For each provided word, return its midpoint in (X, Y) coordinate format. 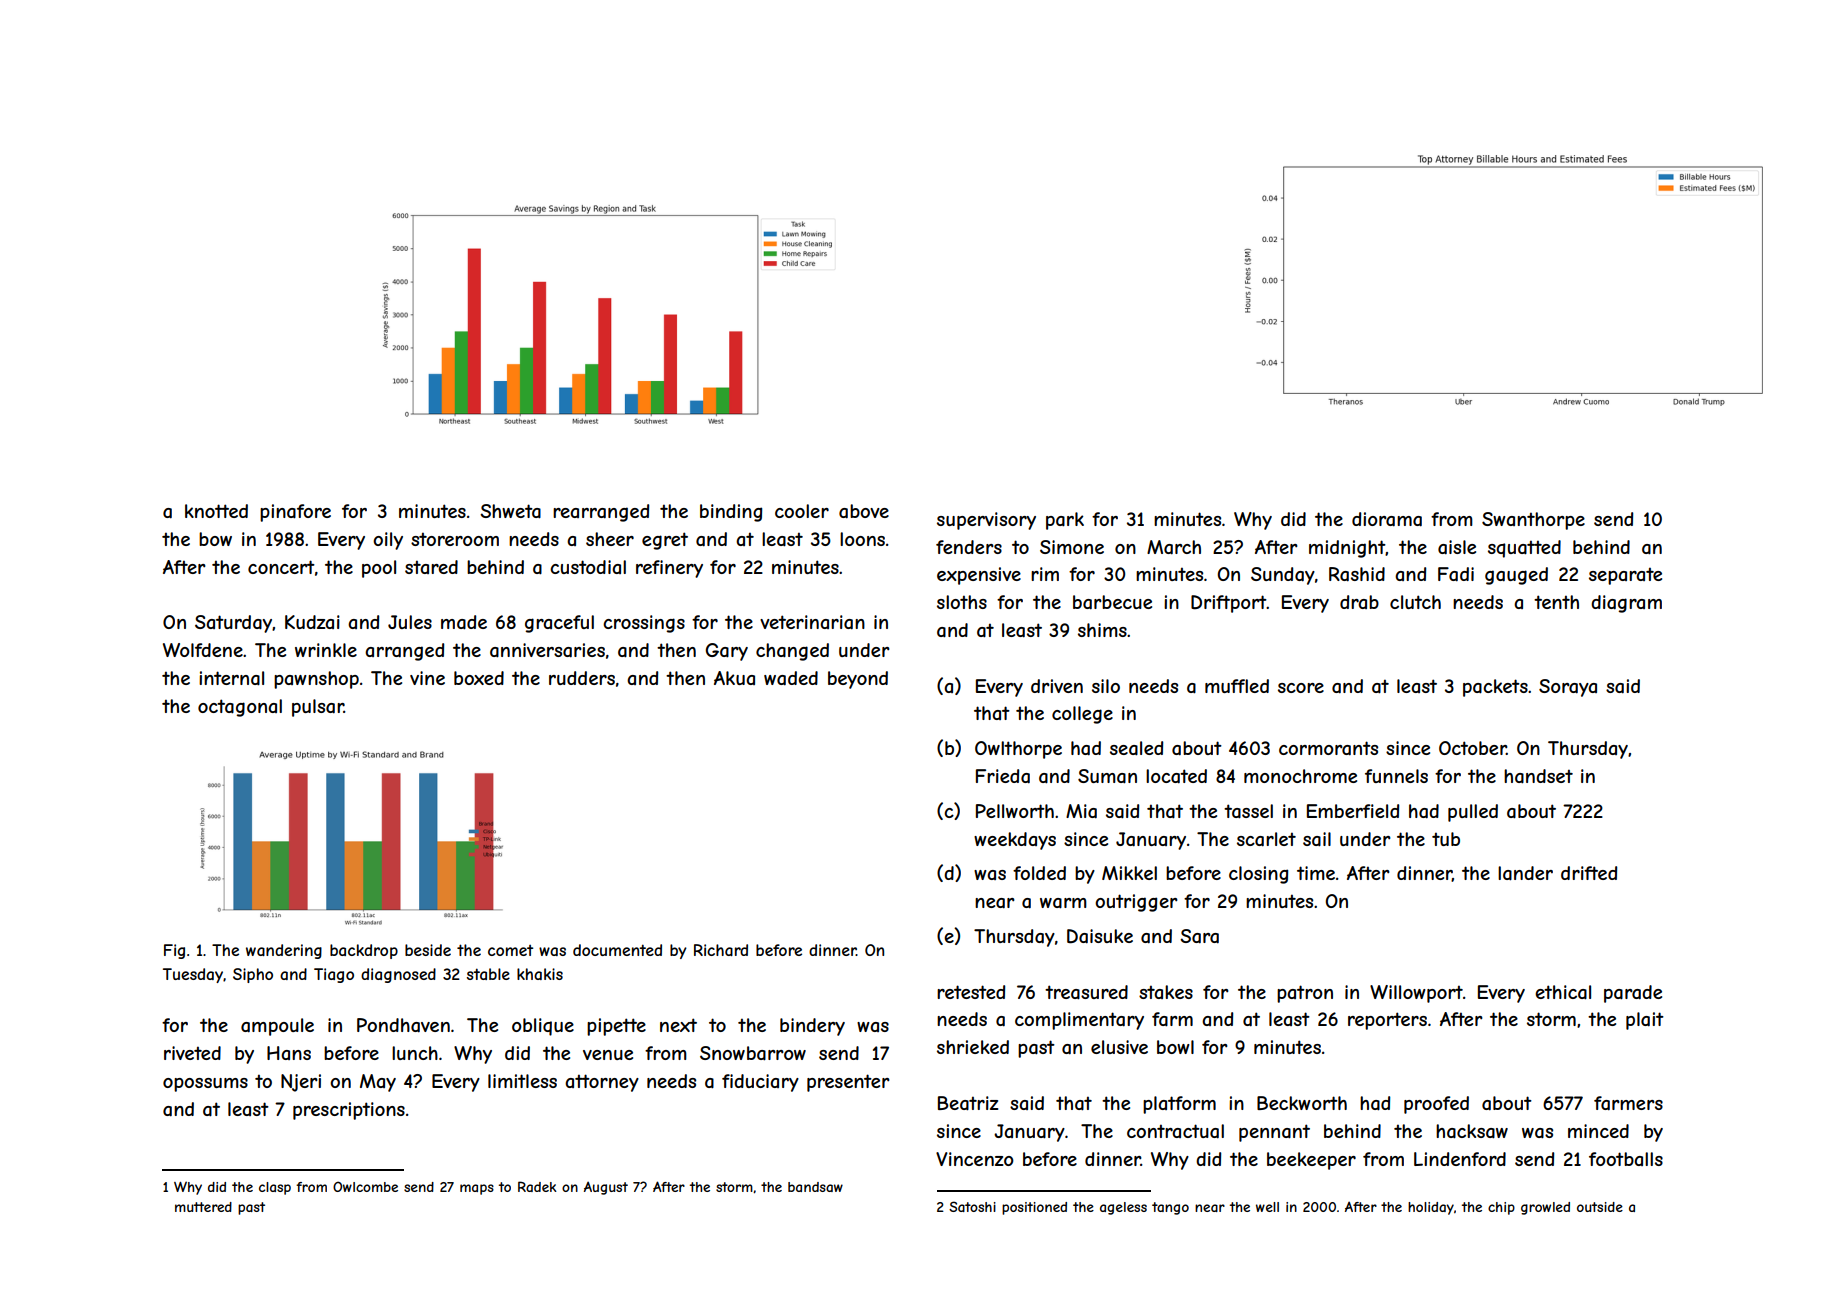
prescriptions (349, 1111)
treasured (1086, 992)
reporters (1387, 1021)
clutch (1415, 602)
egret (665, 541)
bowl (1175, 1047)
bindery (812, 1027)
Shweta (510, 511)
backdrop (364, 951)
